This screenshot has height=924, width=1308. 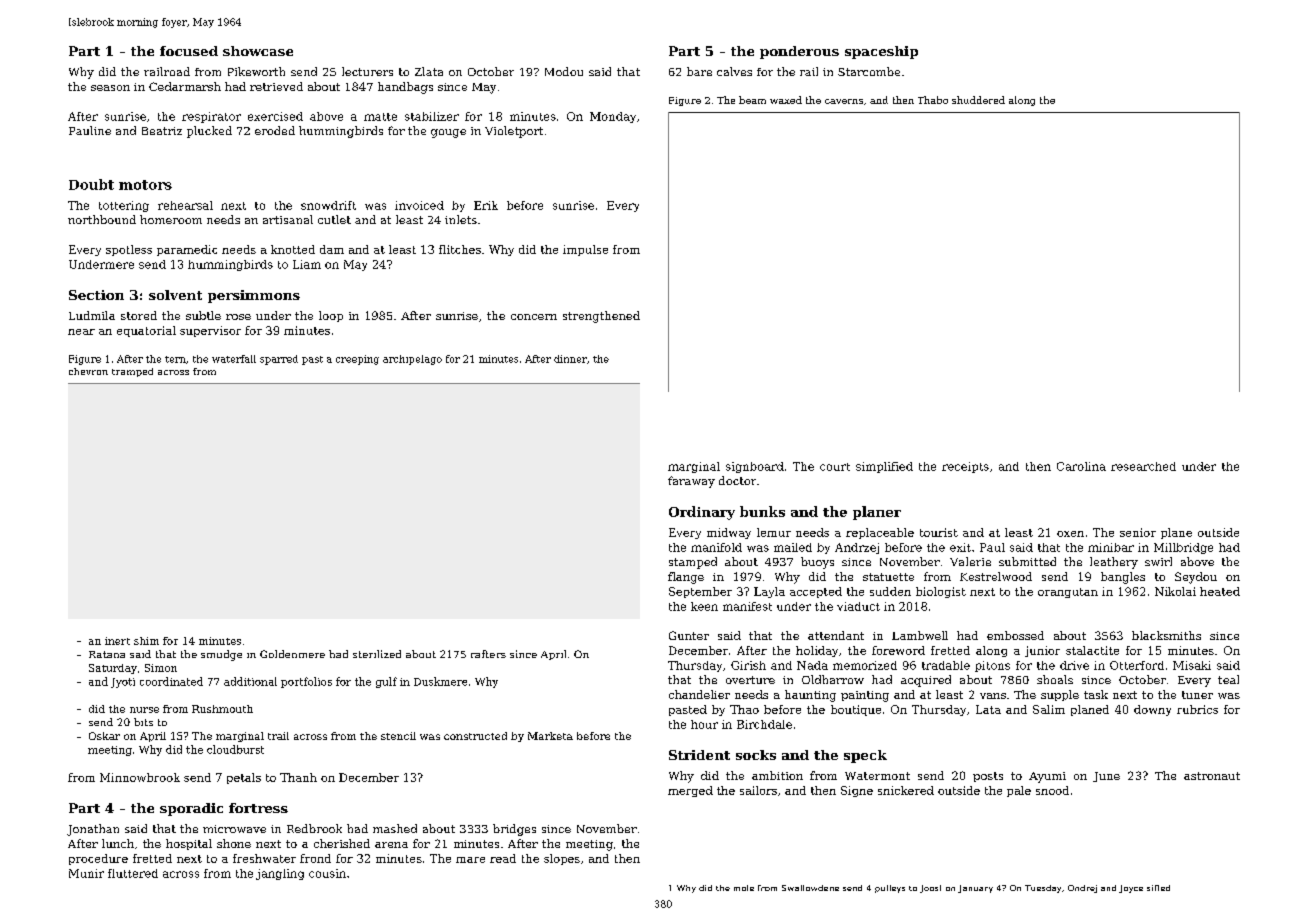 What do you see at coordinates (965, 467) in the screenshot?
I see `receipts` at bounding box center [965, 467].
